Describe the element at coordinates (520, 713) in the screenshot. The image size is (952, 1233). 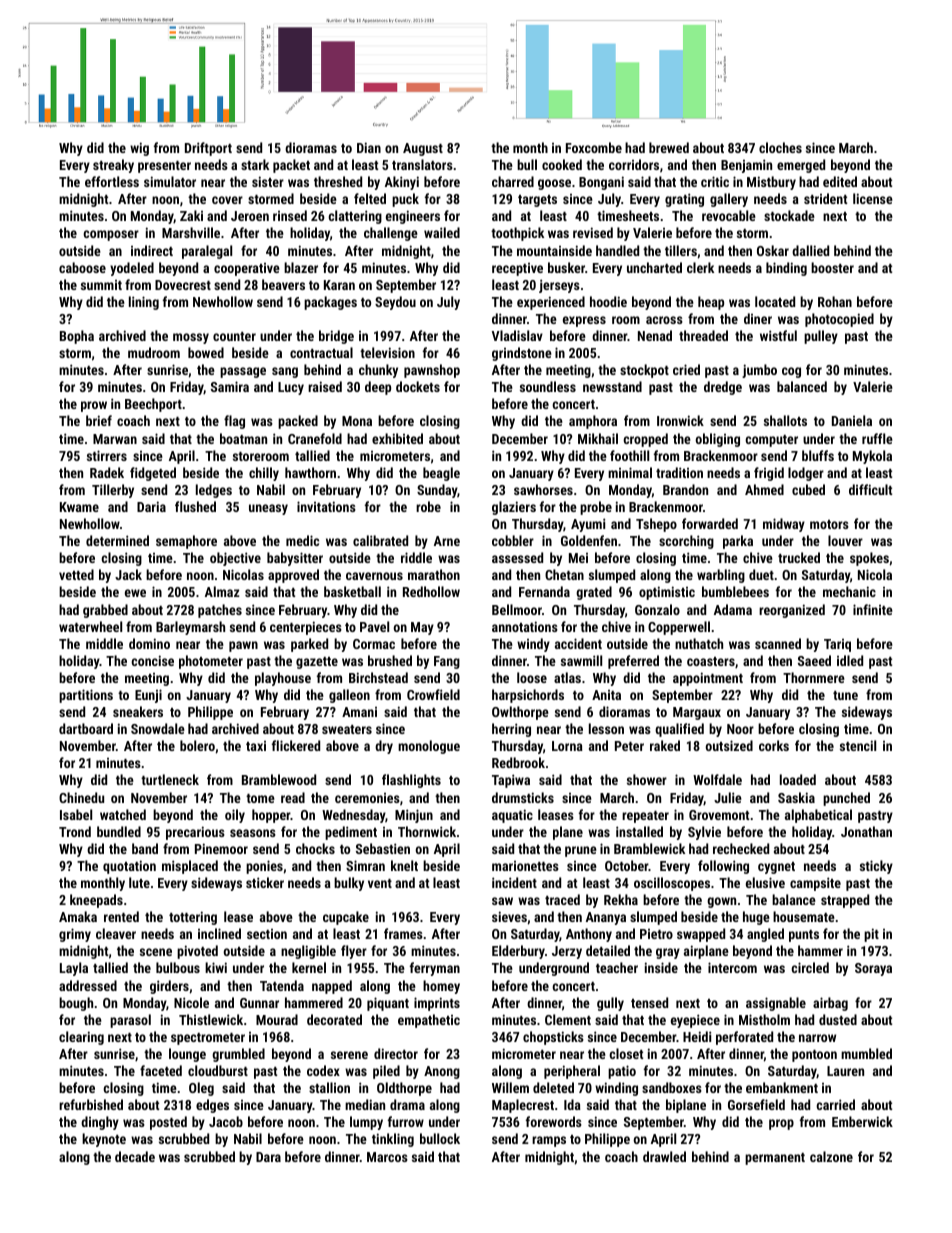
I see `Owlthorpe` at that location.
